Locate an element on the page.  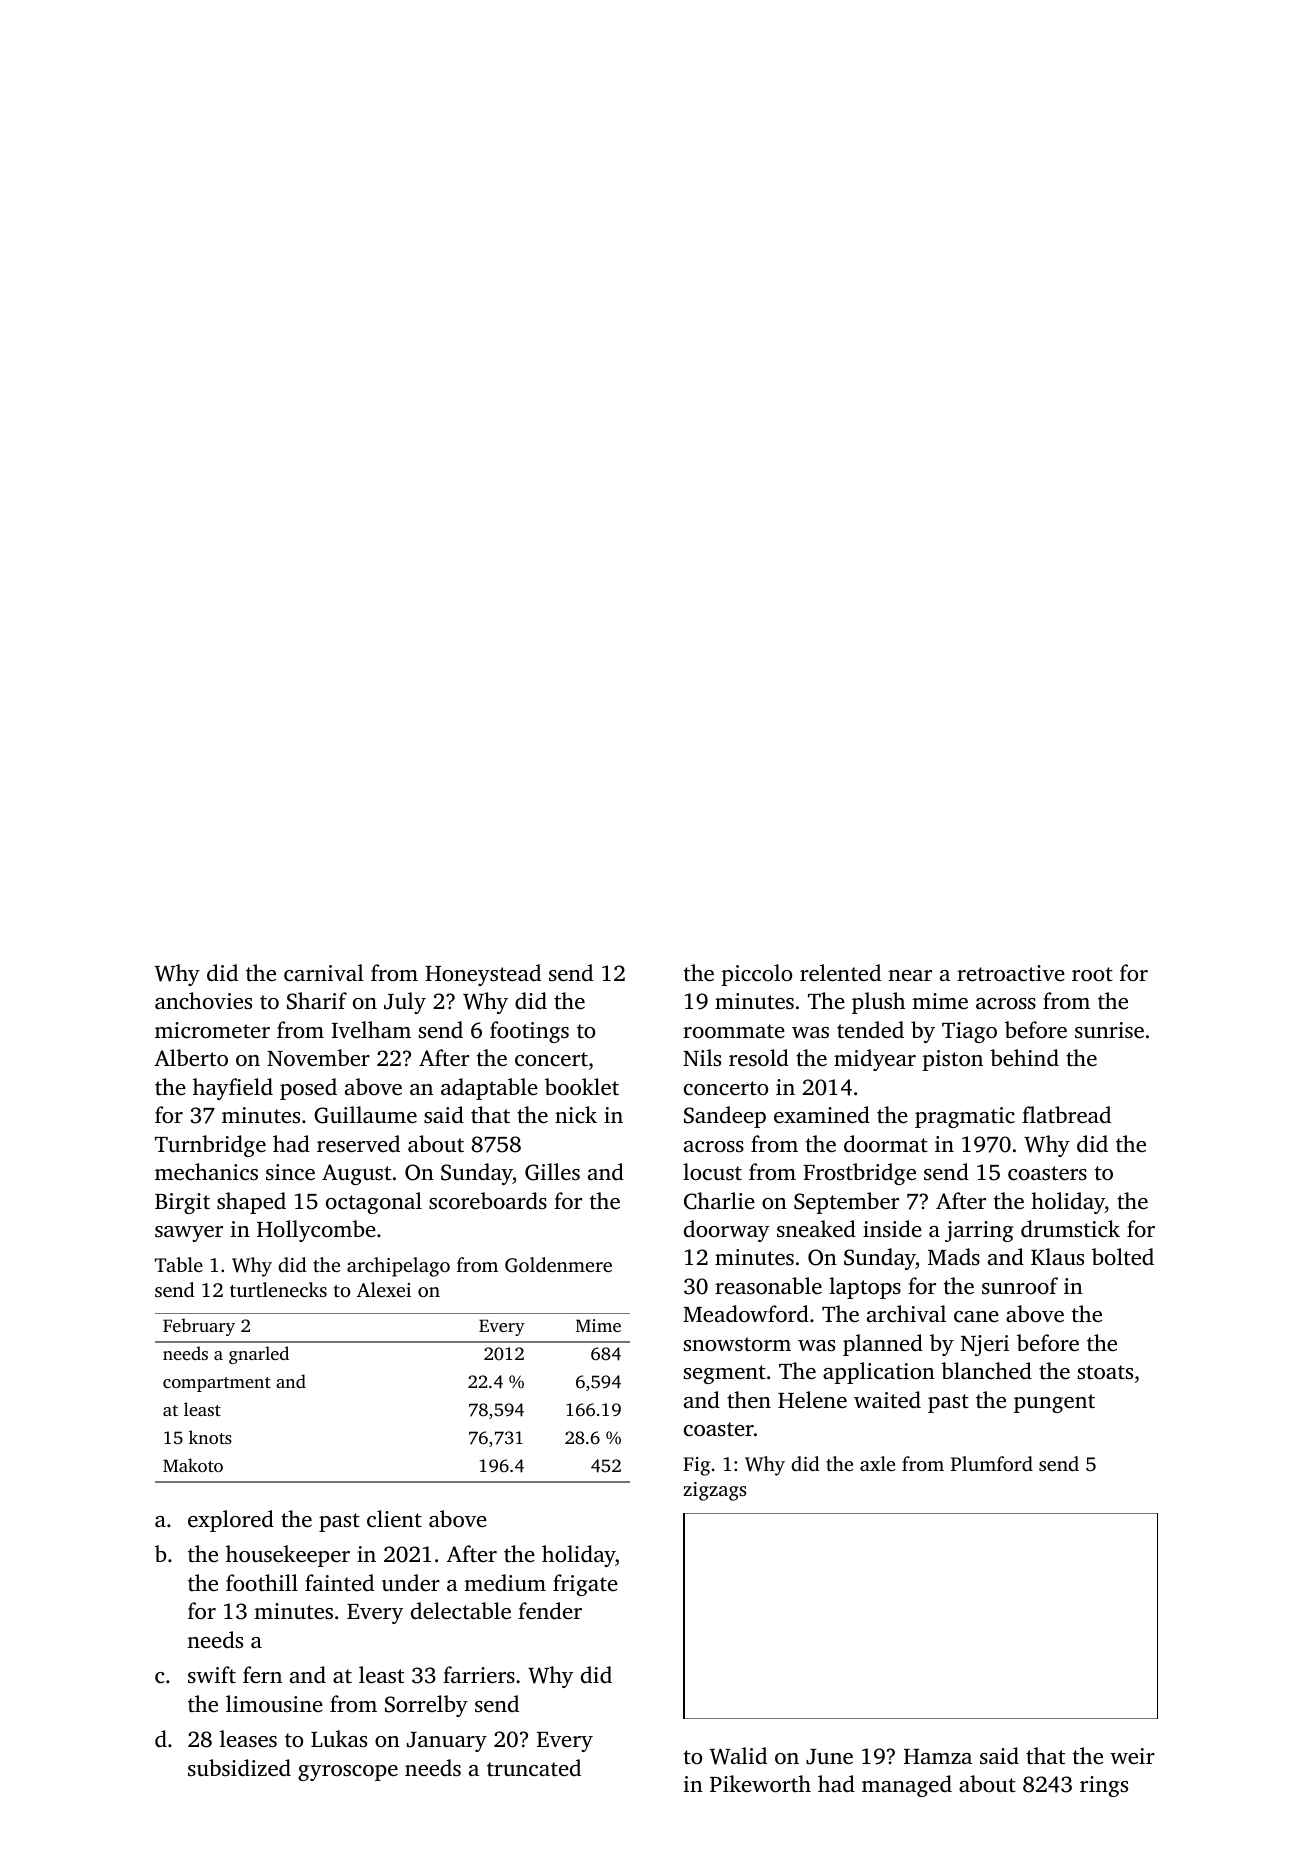
knots is located at coordinates (210, 1437).
